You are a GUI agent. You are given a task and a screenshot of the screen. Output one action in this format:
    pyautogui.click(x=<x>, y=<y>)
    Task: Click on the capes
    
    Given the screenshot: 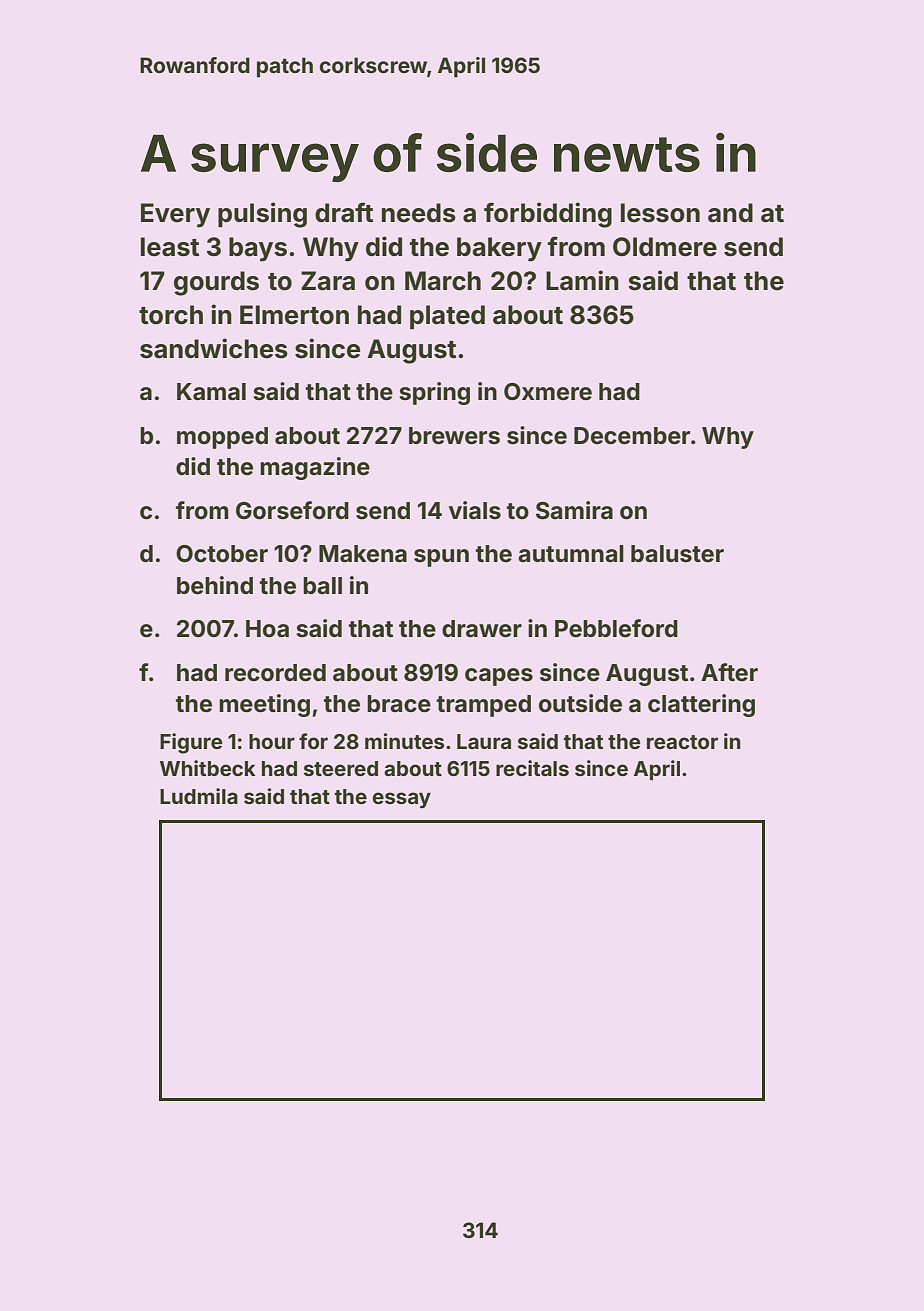 What is the action you would take?
    pyautogui.click(x=499, y=677)
